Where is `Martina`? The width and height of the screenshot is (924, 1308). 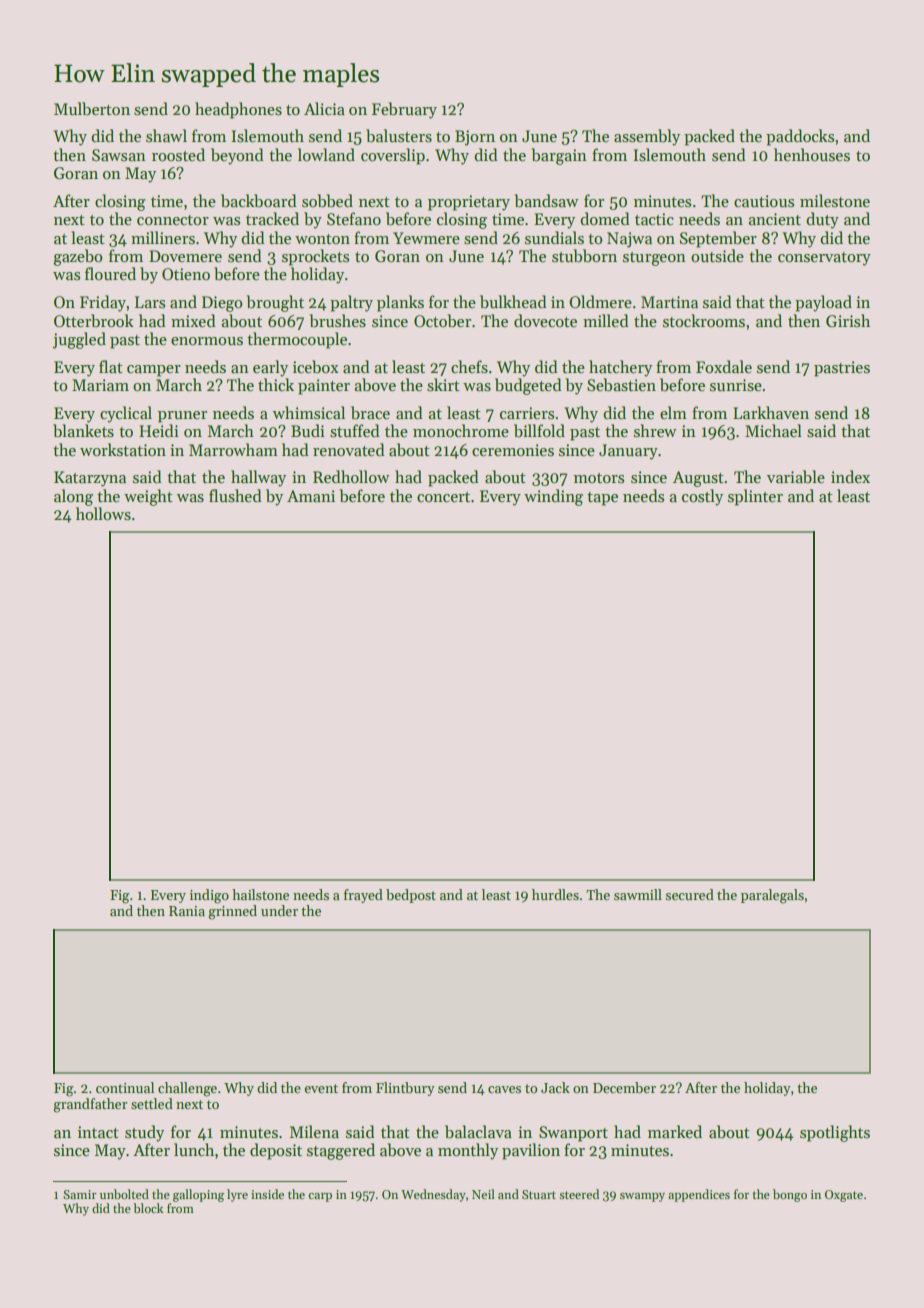
Martina is located at coordinates (669, 302).
